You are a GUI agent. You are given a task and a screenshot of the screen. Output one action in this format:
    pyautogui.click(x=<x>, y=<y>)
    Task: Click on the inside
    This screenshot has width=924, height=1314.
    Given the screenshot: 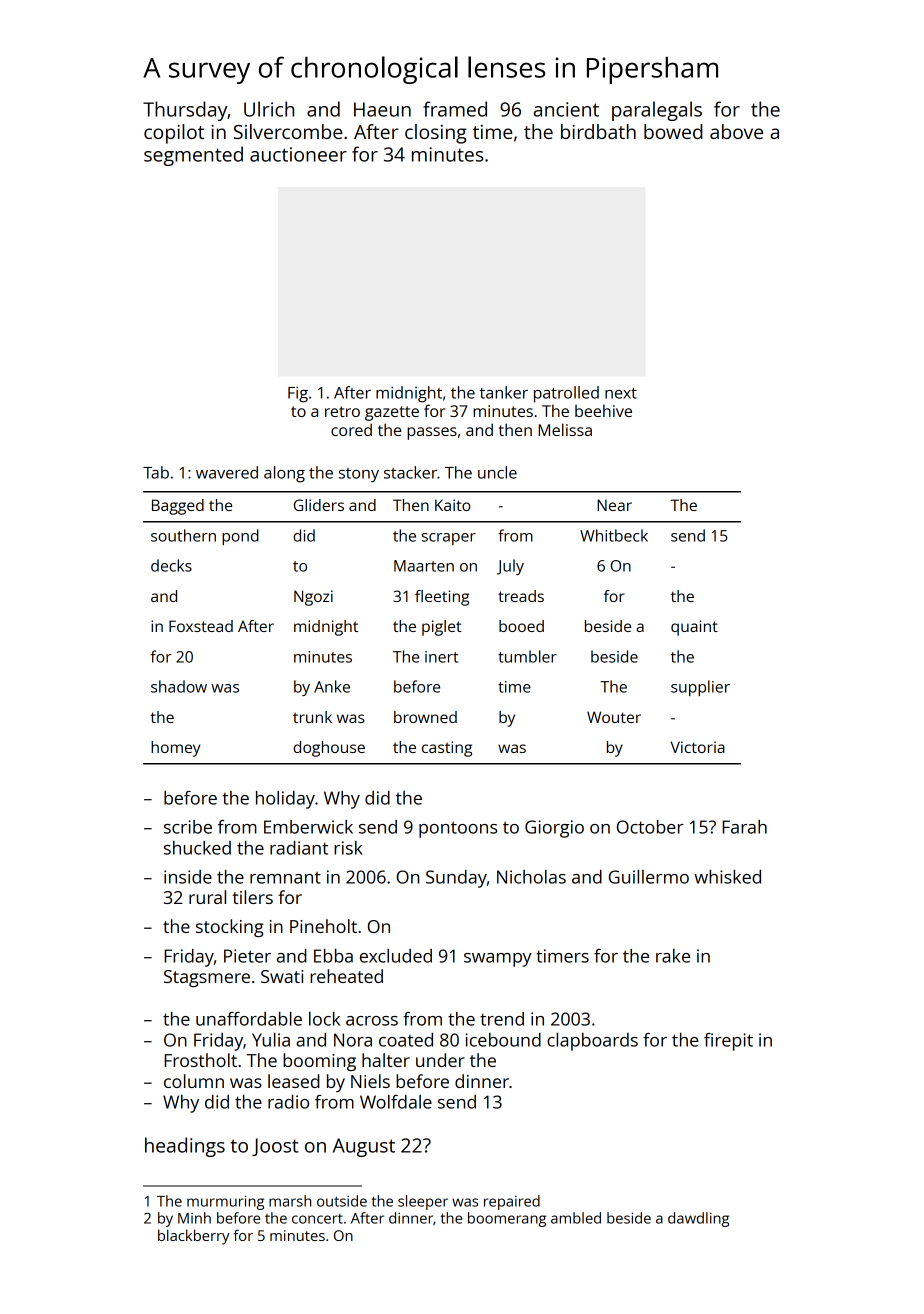 What is the action you would take?
    pyautogui.click(x=188, y=877)
